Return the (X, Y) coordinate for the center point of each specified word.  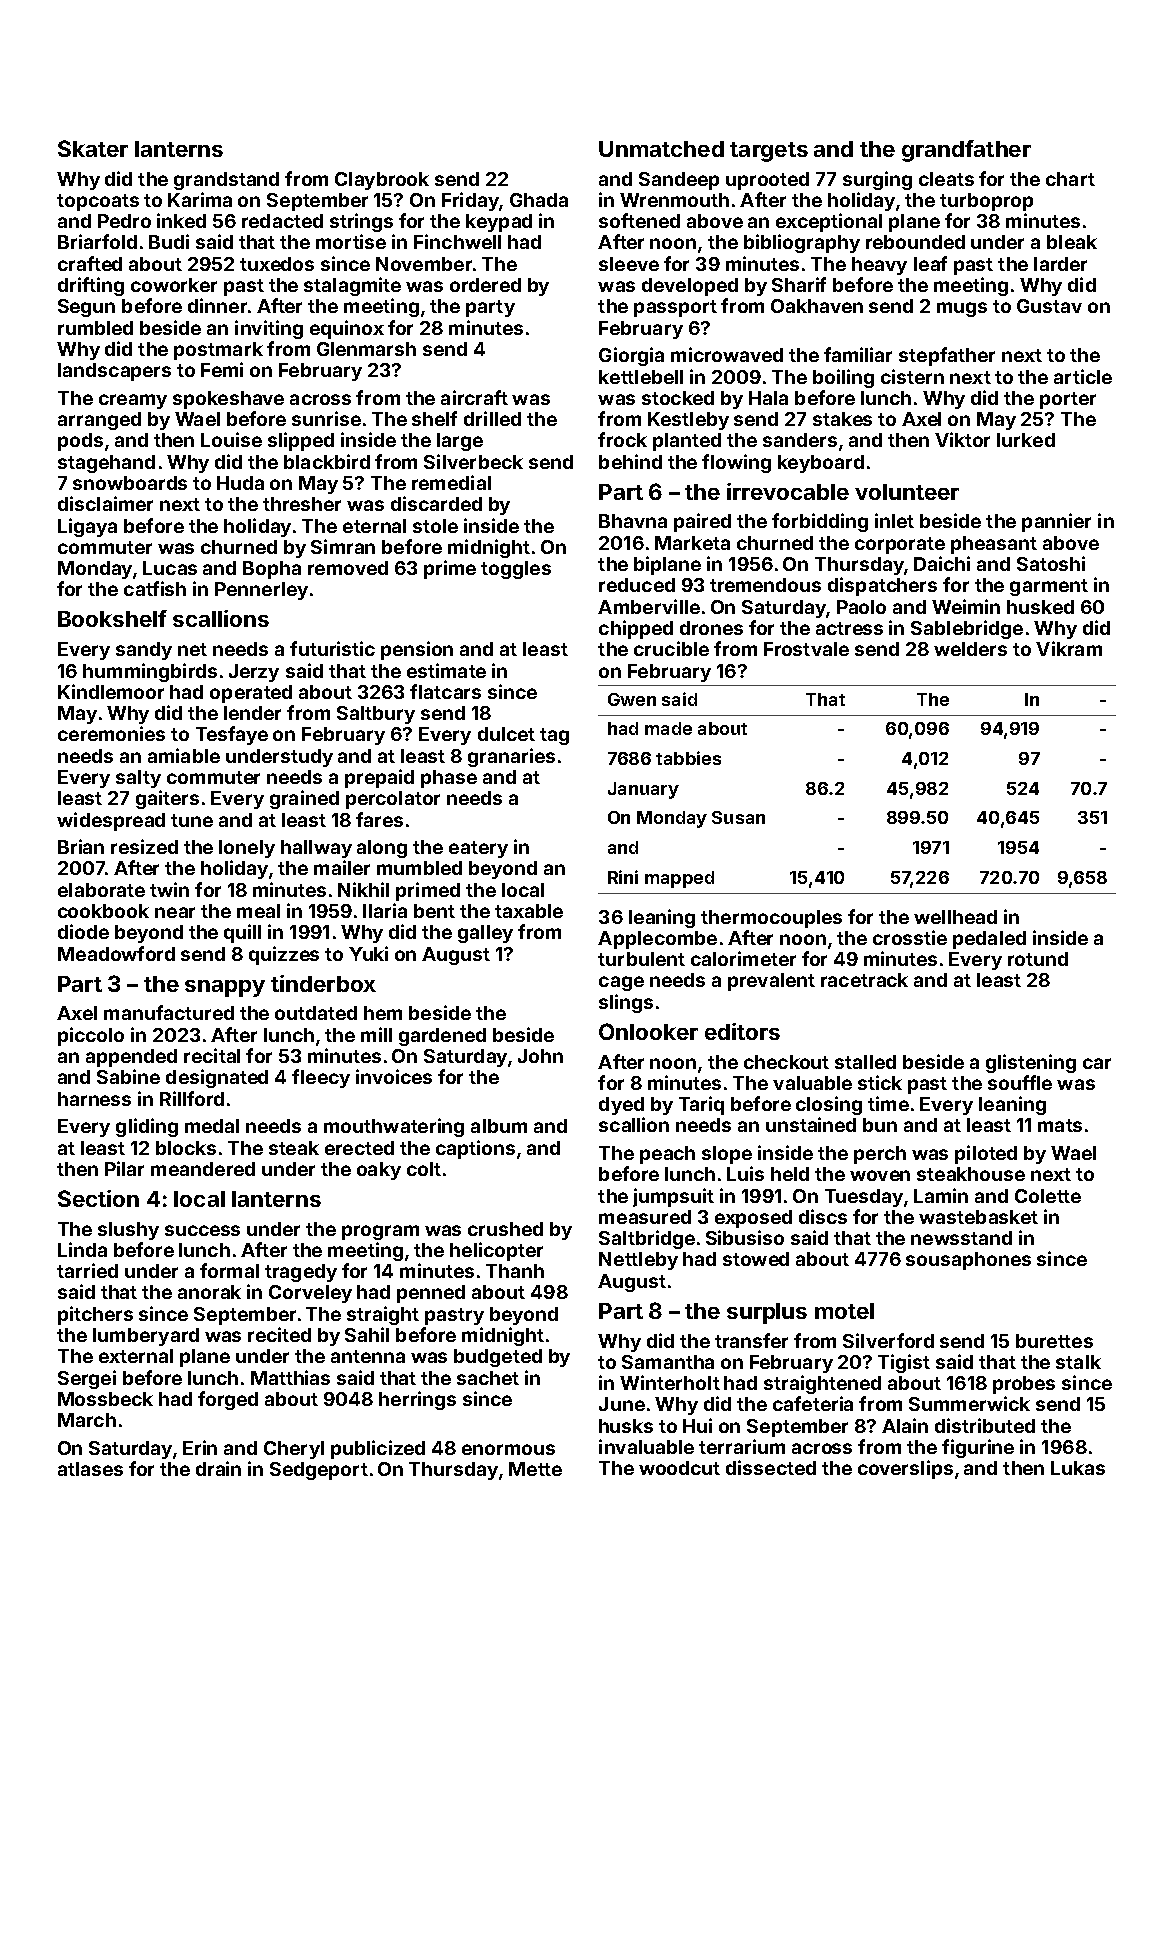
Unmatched (661, 149)
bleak (1072, 242)
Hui (697, 1425)
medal (212, 1126)
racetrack (864, 980)
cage (621, 983)
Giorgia (631, 356)
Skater (93, 148)
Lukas (1078, 1468)
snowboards (130, 483)
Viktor (962, 439)
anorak (209, 1292)
